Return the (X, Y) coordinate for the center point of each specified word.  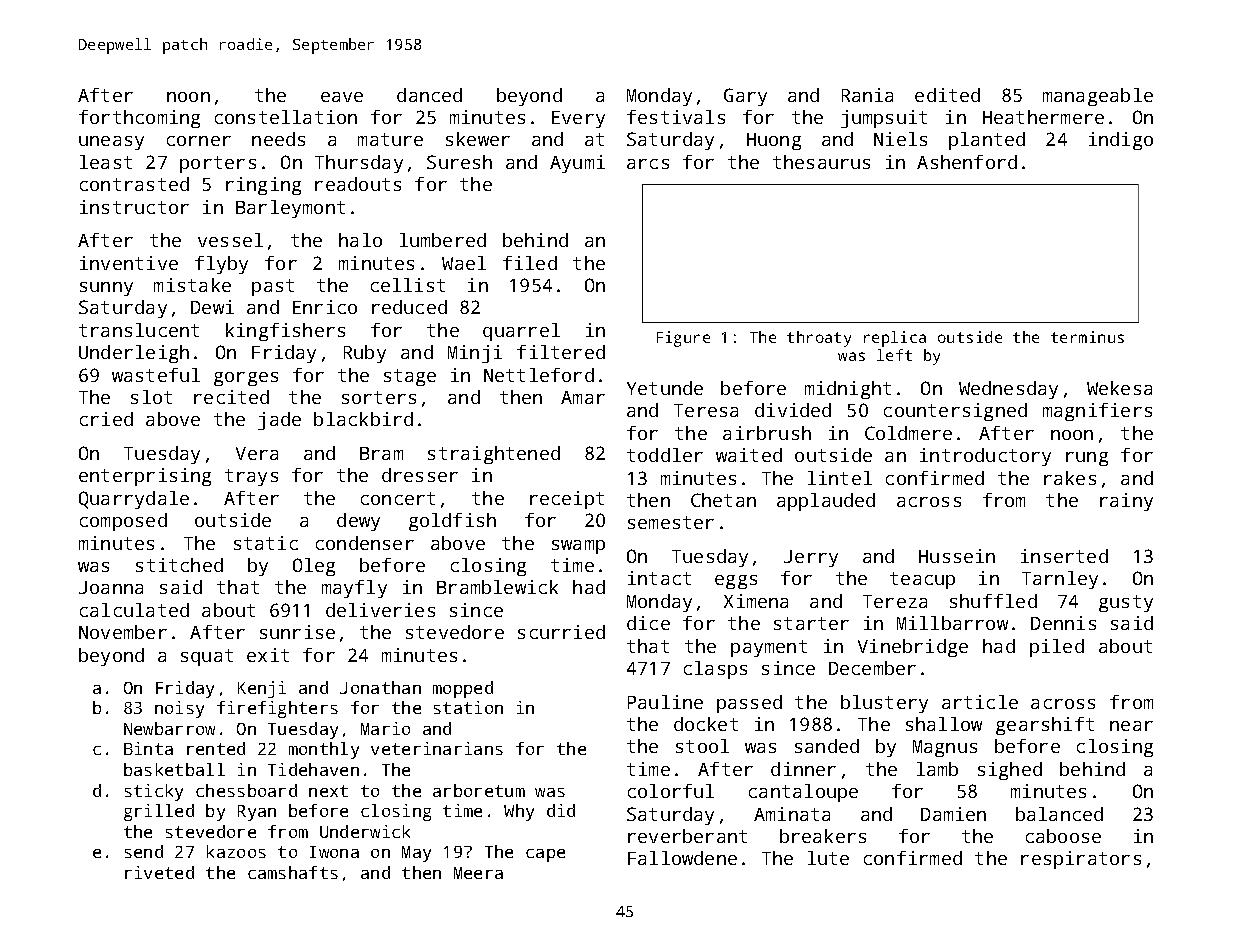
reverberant (687, 836)
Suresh (459, 162)
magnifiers (1097, 412)
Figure (683, 339)
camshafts (293, 872)
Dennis (1063, 623)
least (106, 162)
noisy (179, 709)
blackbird (363, 419)
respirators (1081, 860)
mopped (463, 689)
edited (947, 95)
